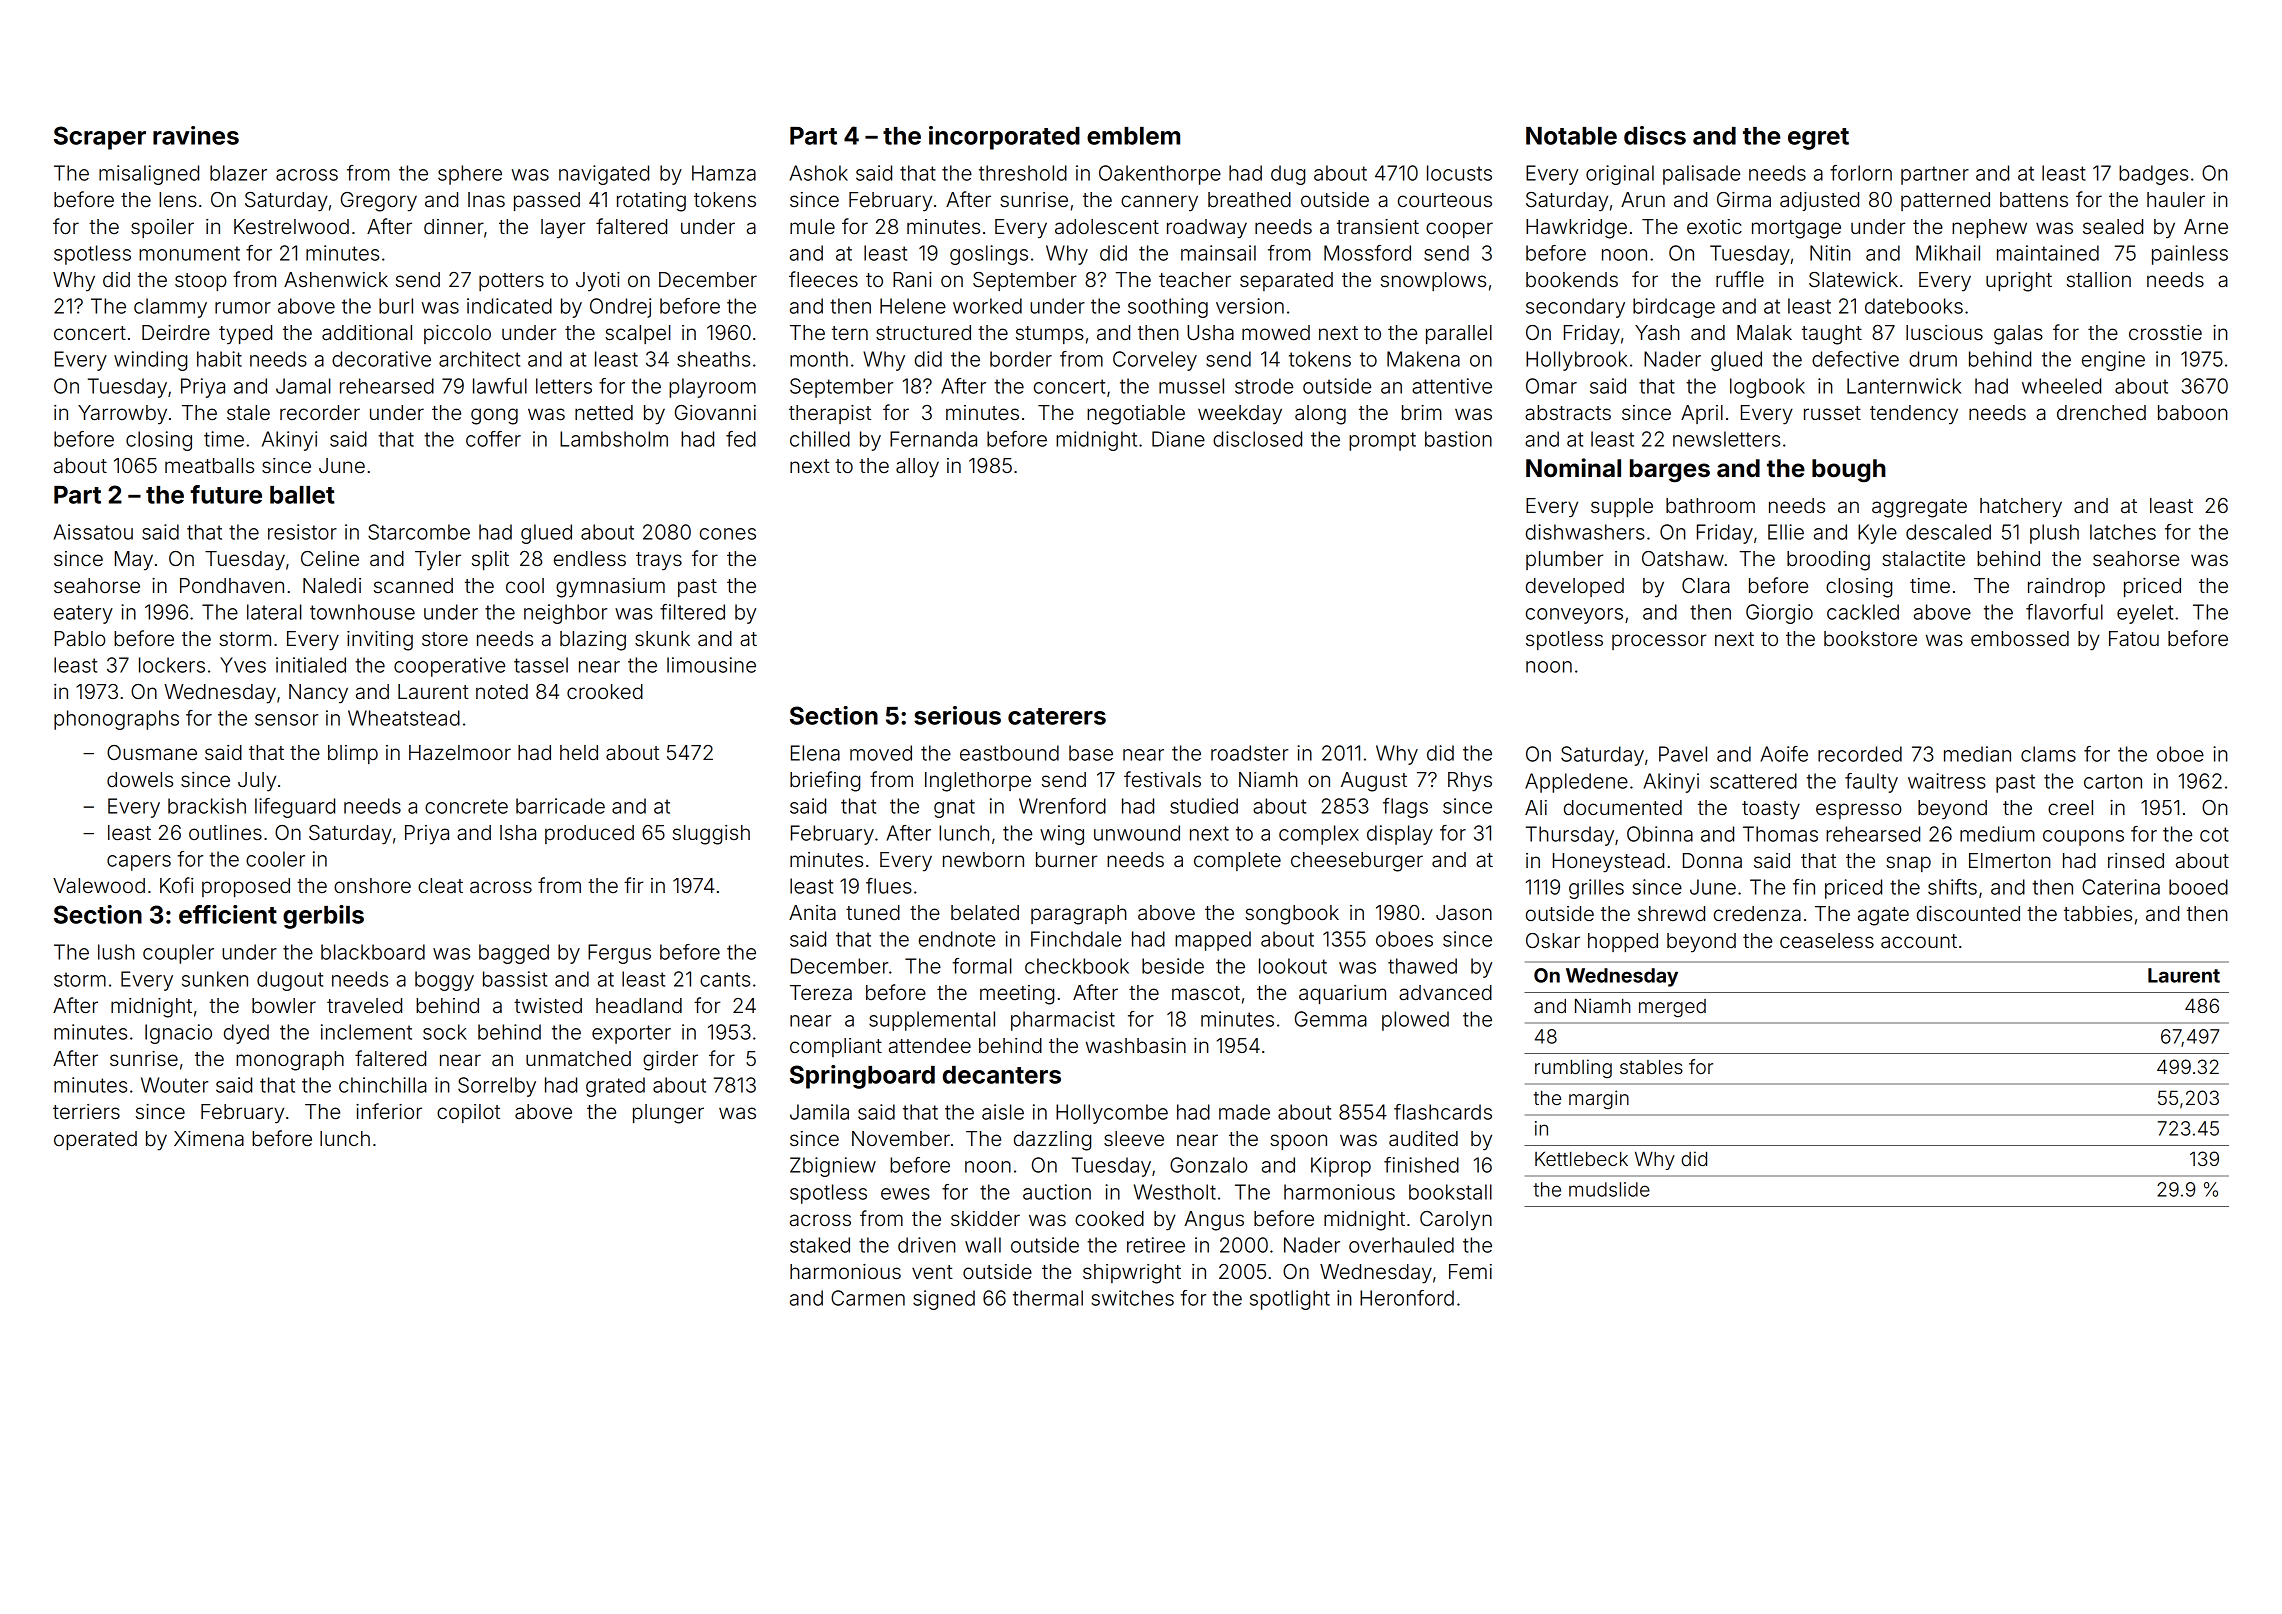 The height and width of the document is (1614, 2282). I want to click on Hamza, so click(724, 173).
